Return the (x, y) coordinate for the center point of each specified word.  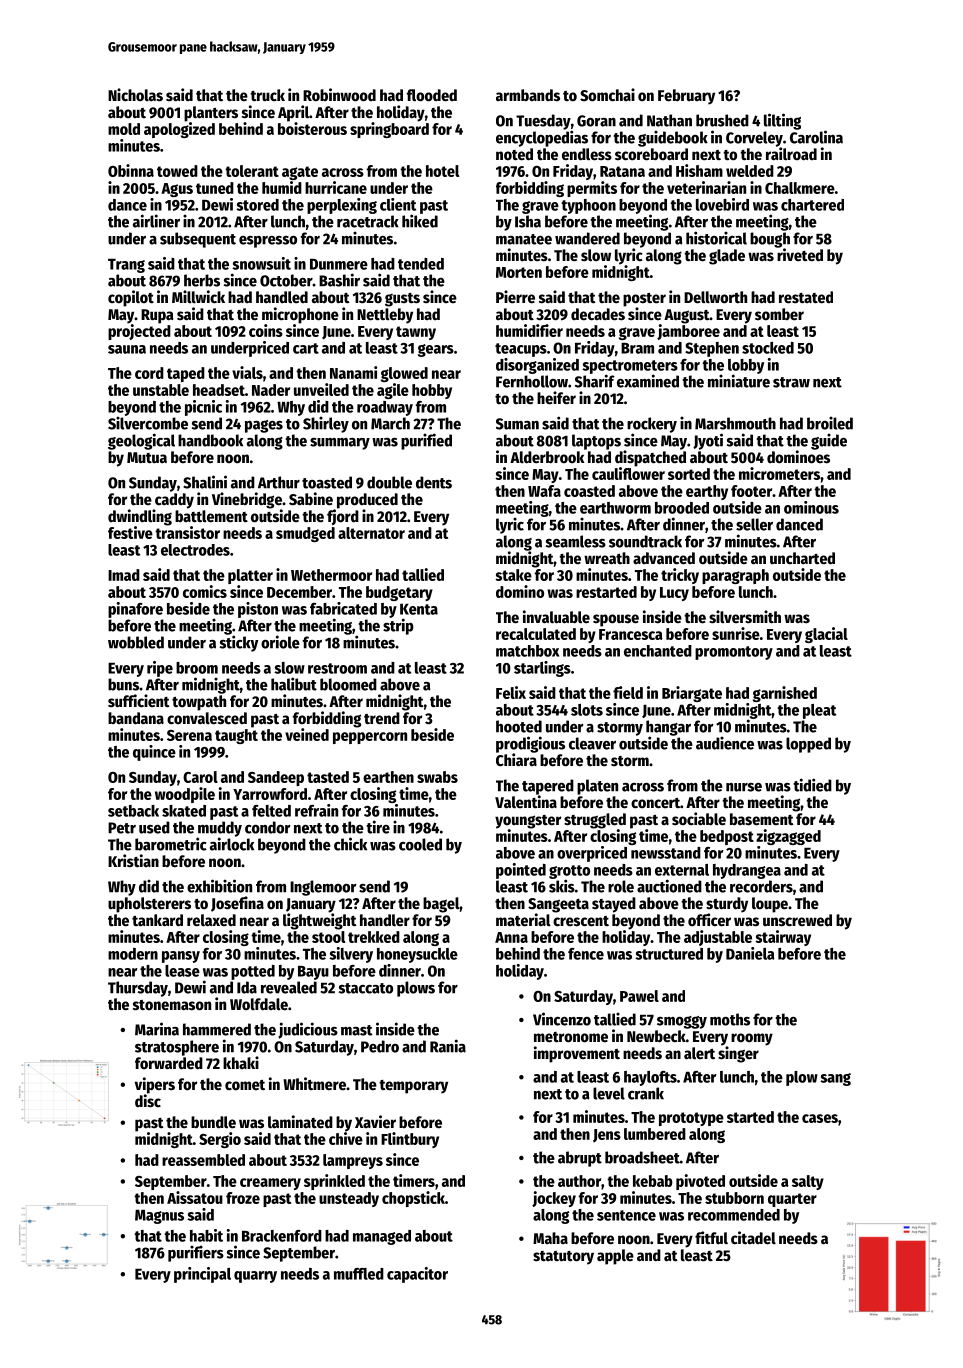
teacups (521, 350)
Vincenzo (562, 1019)
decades (598, 314)
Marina (157, 1029)
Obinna (131, 170)
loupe (770, 905)
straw (791, 382)
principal (202, 1275)
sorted (689, 474)
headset (219, 390)
